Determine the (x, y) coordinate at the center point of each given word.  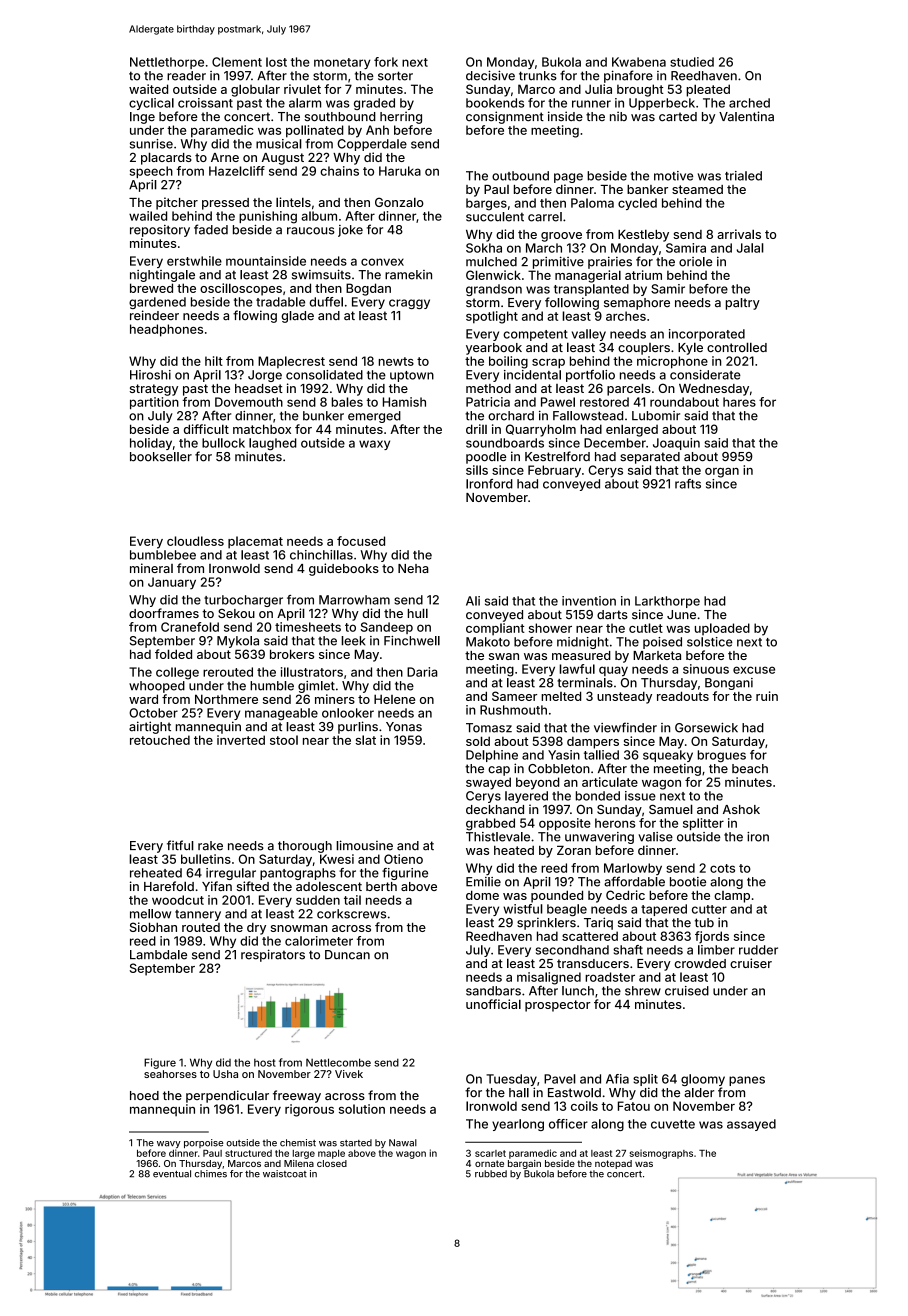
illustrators (312, 672)
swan (504, 656)
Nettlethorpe (167, 63)
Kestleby (643, 235)
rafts (688, 484)
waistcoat (285, 1174)
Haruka (400, 171)
